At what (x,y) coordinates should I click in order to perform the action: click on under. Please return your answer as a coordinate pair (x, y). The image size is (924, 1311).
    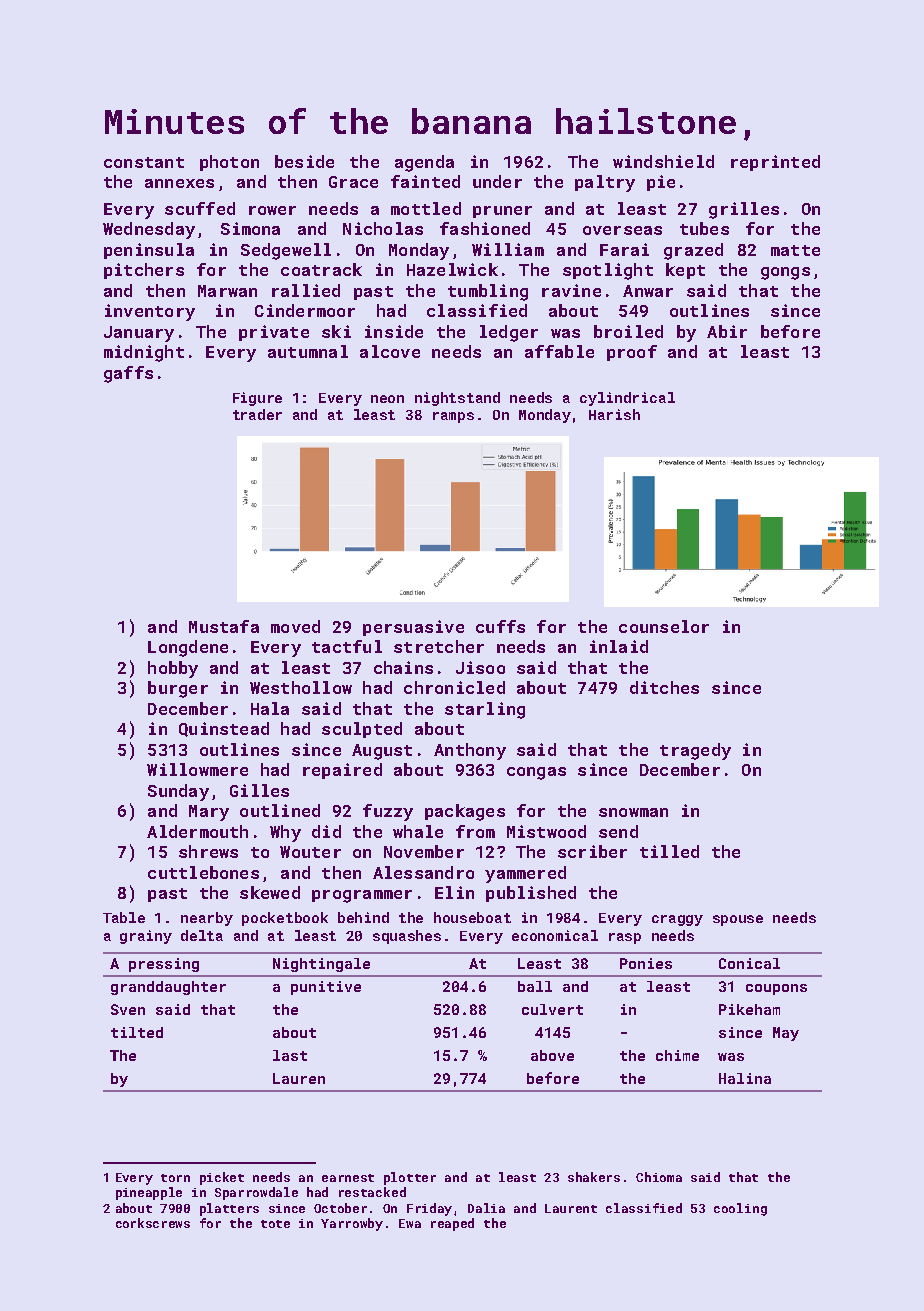
    Looking at the image, I should click on (497, 181).
